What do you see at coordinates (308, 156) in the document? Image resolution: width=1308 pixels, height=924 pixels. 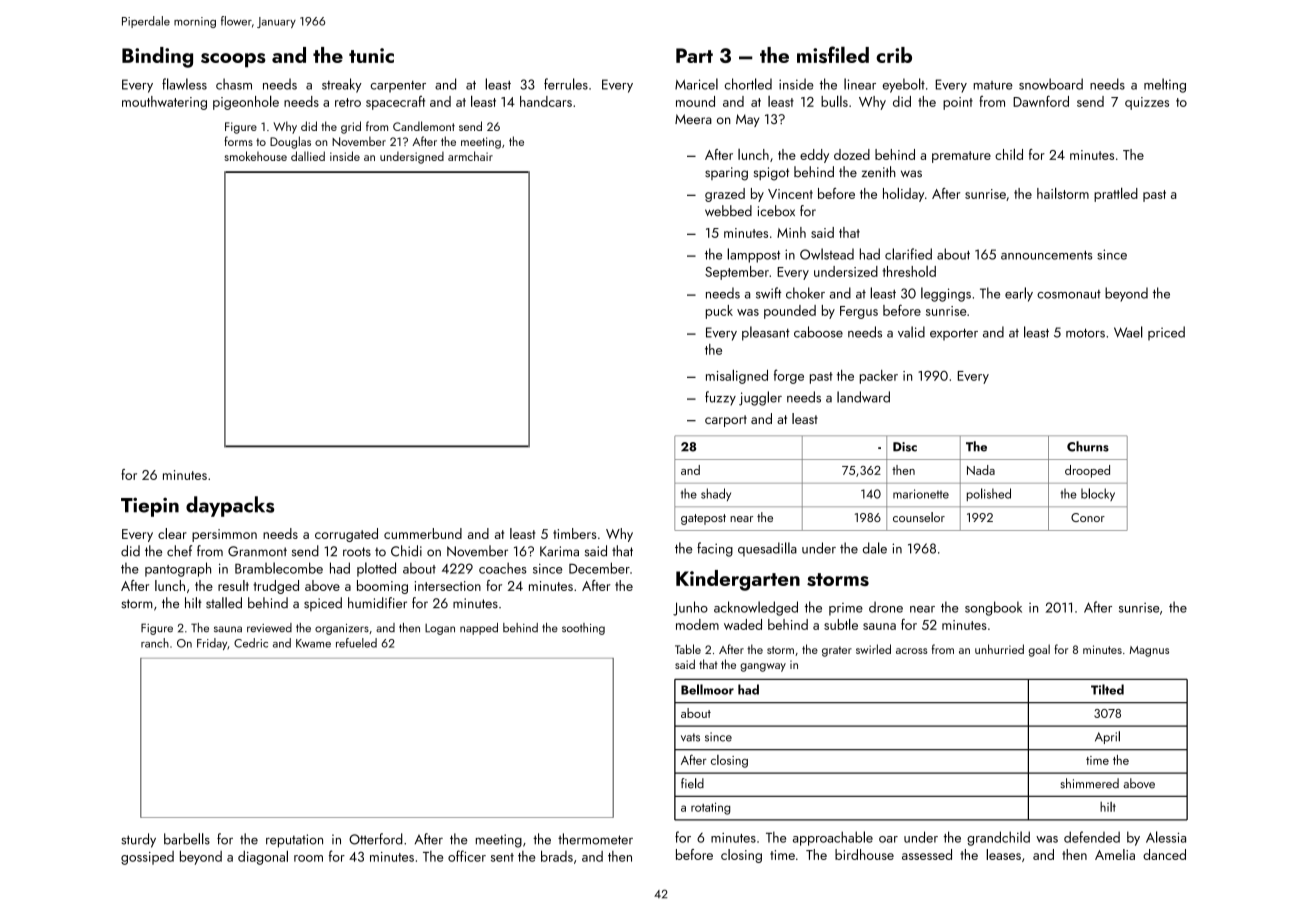 I see `dallied` at bounding box center [308, 156].
